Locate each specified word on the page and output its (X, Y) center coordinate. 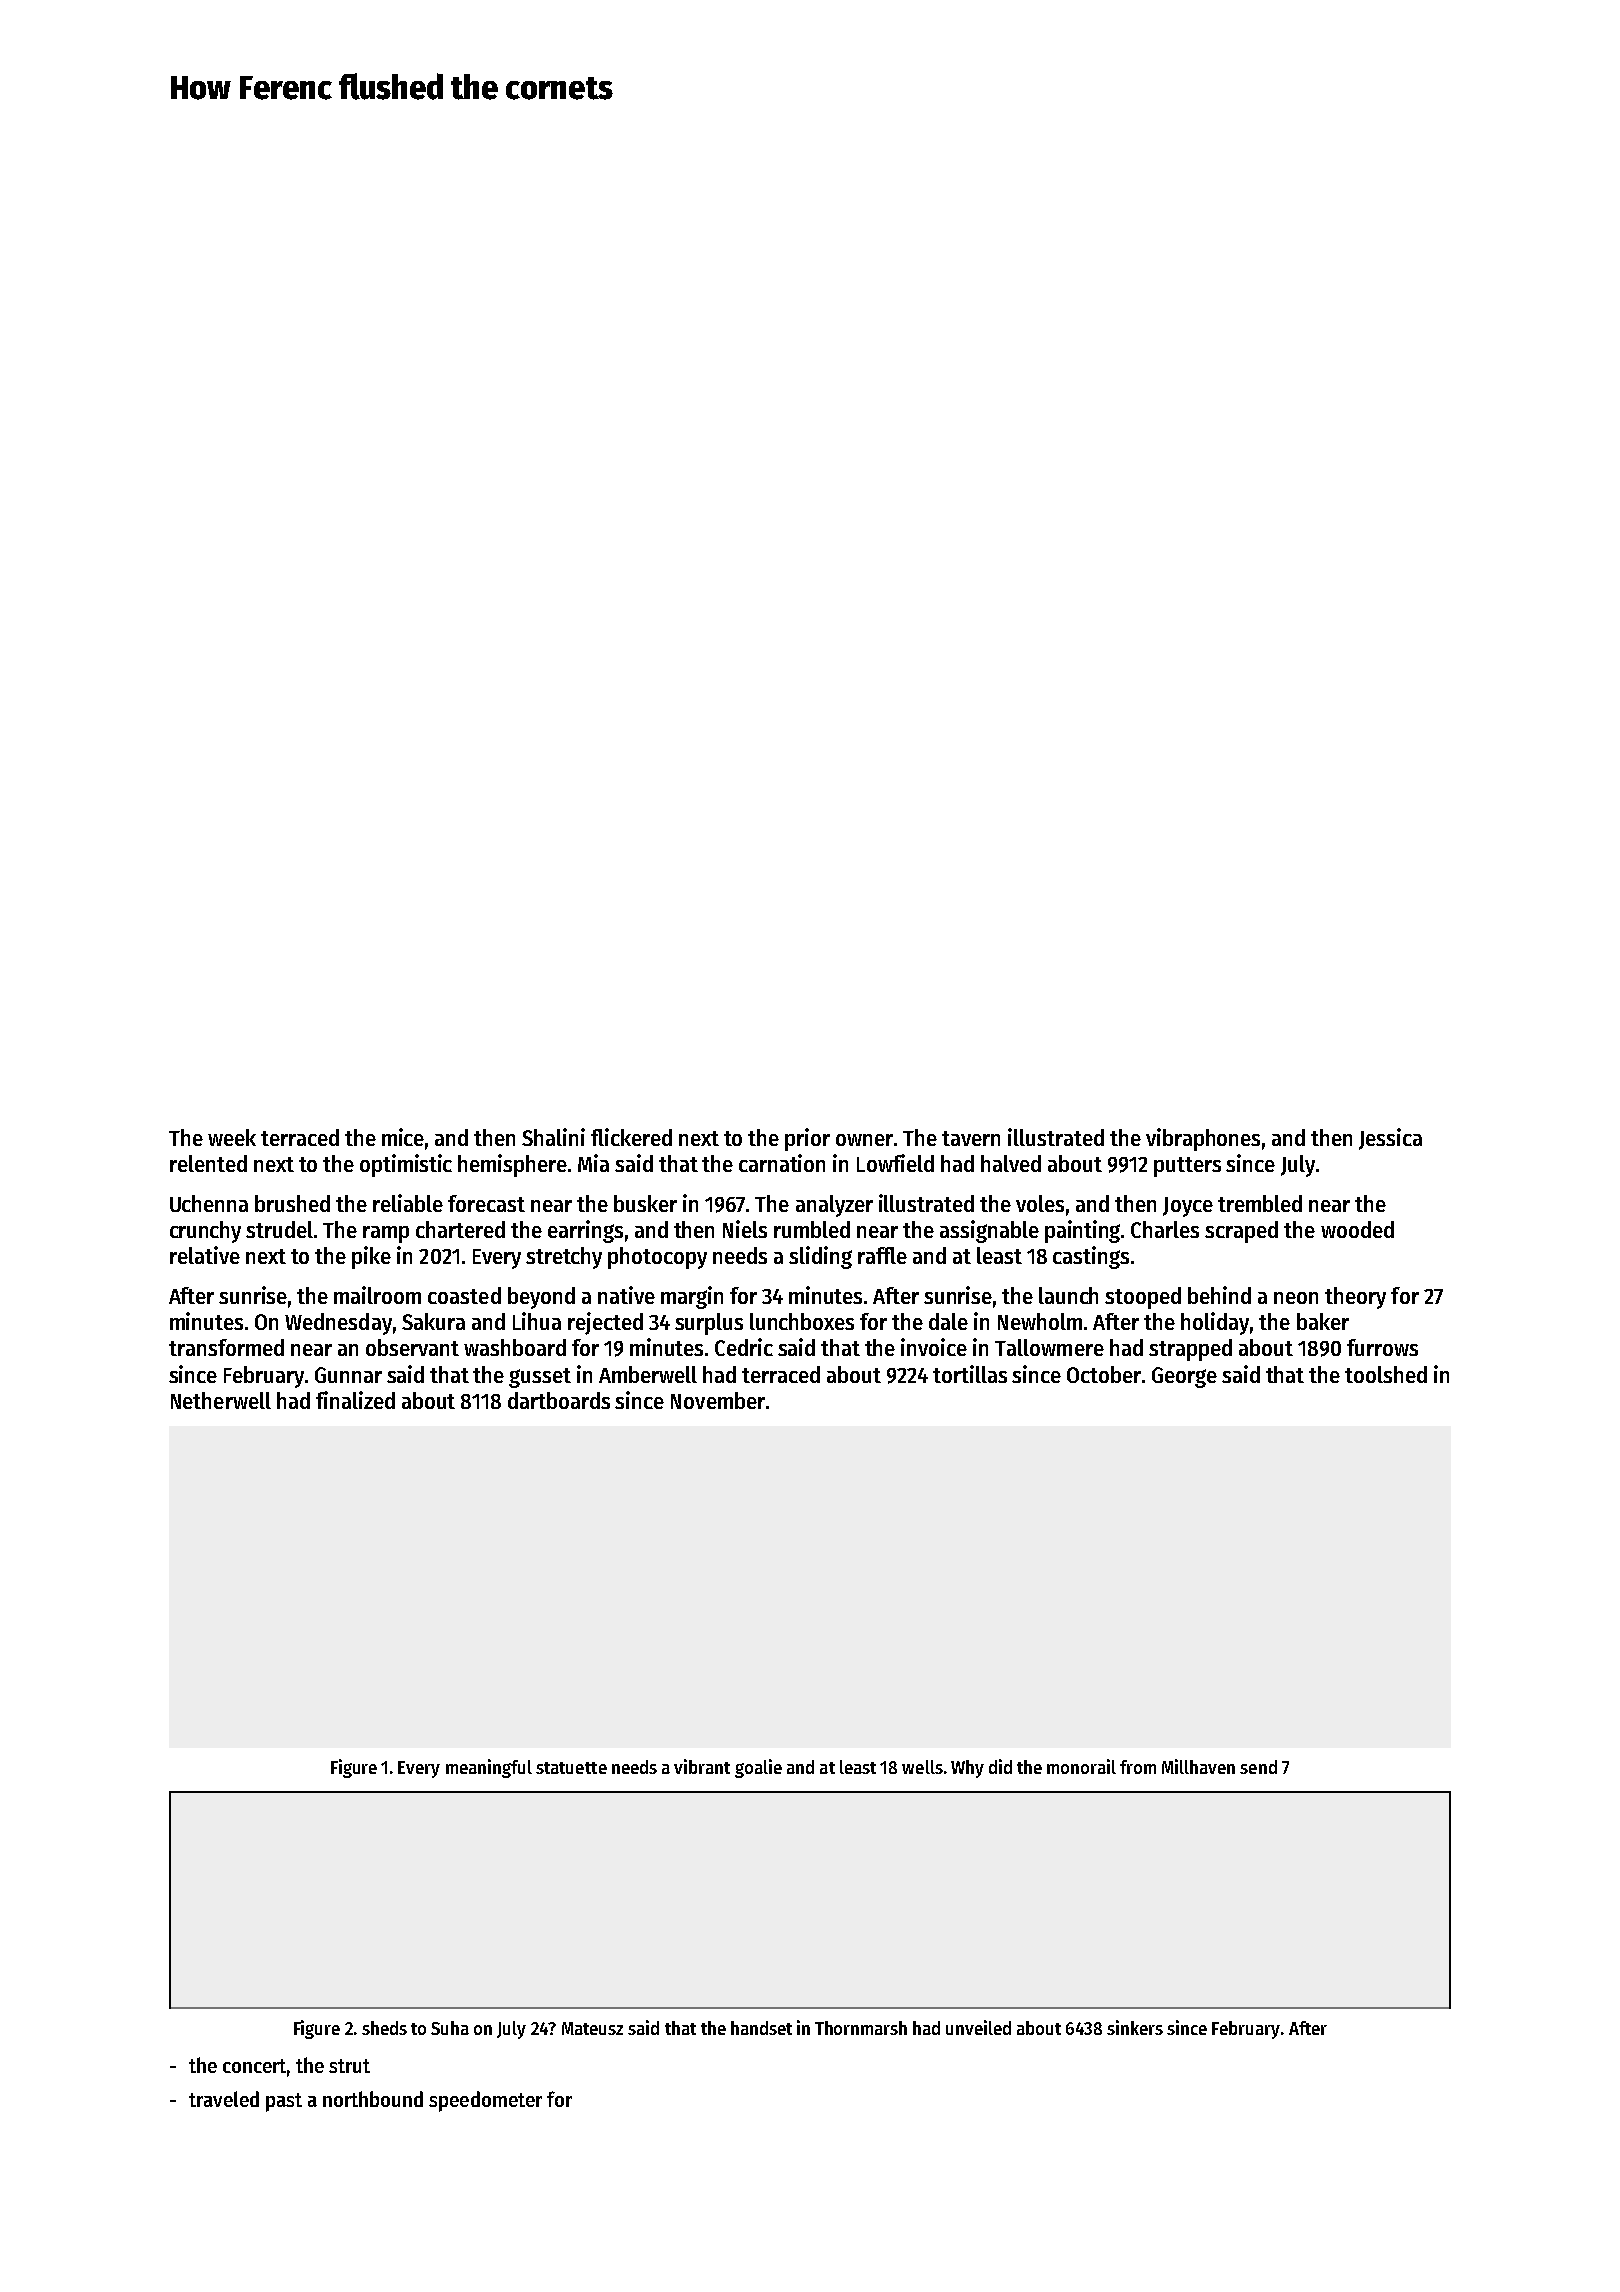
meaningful (489, 1768)
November (718, 1400)
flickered (631, 1137)
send (1258, 1767)
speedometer (485, 2101)
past (284, 2102)
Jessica (1390, 1139)
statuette (571, 1768)
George (1184, 1377)
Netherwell (221, 1400)
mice (403, 1137)
